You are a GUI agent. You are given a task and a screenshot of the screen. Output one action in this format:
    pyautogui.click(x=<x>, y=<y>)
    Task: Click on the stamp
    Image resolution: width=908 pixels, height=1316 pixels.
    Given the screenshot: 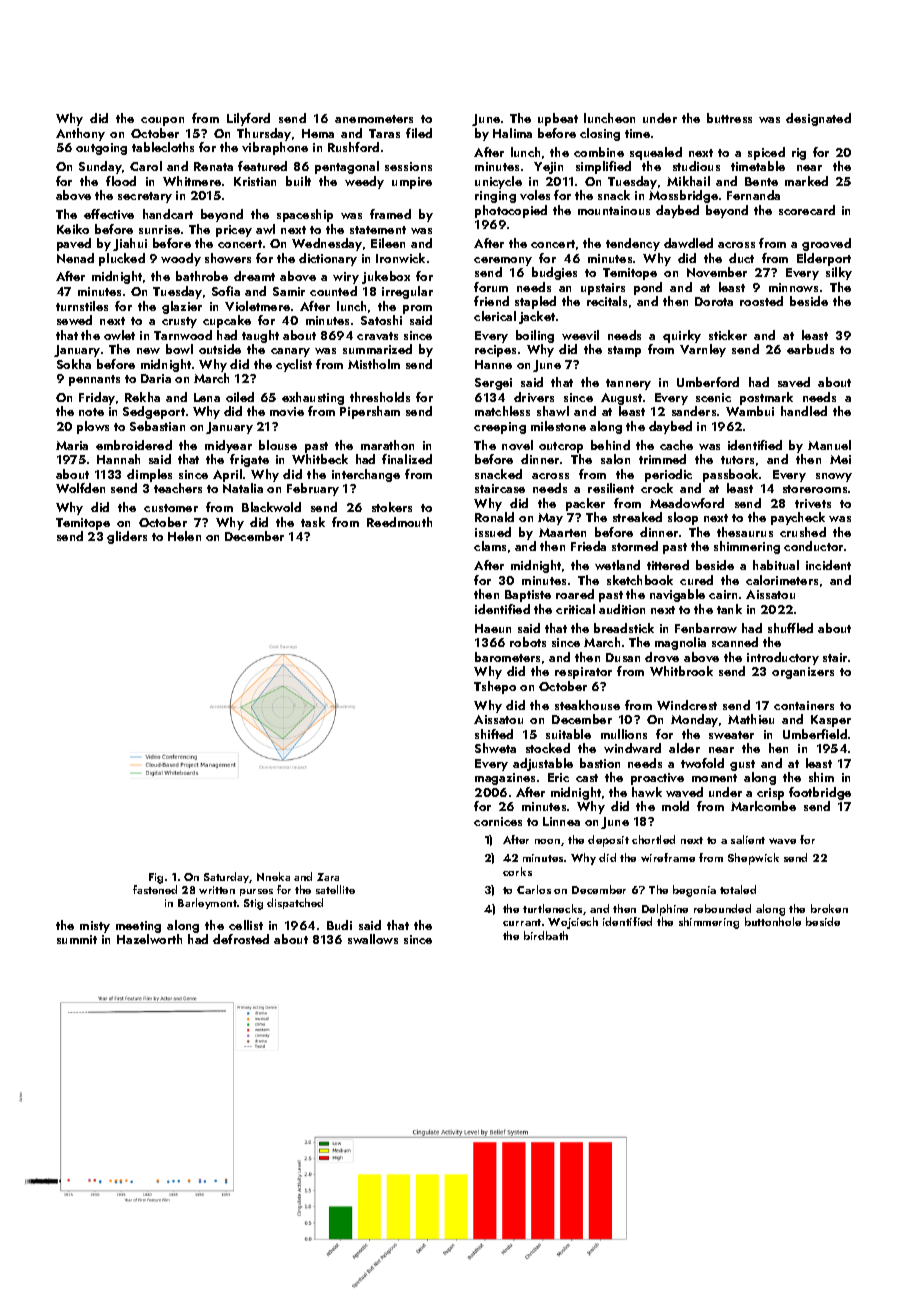 What is the action you would take?
    pyautogui.click(x=624, y=351)
